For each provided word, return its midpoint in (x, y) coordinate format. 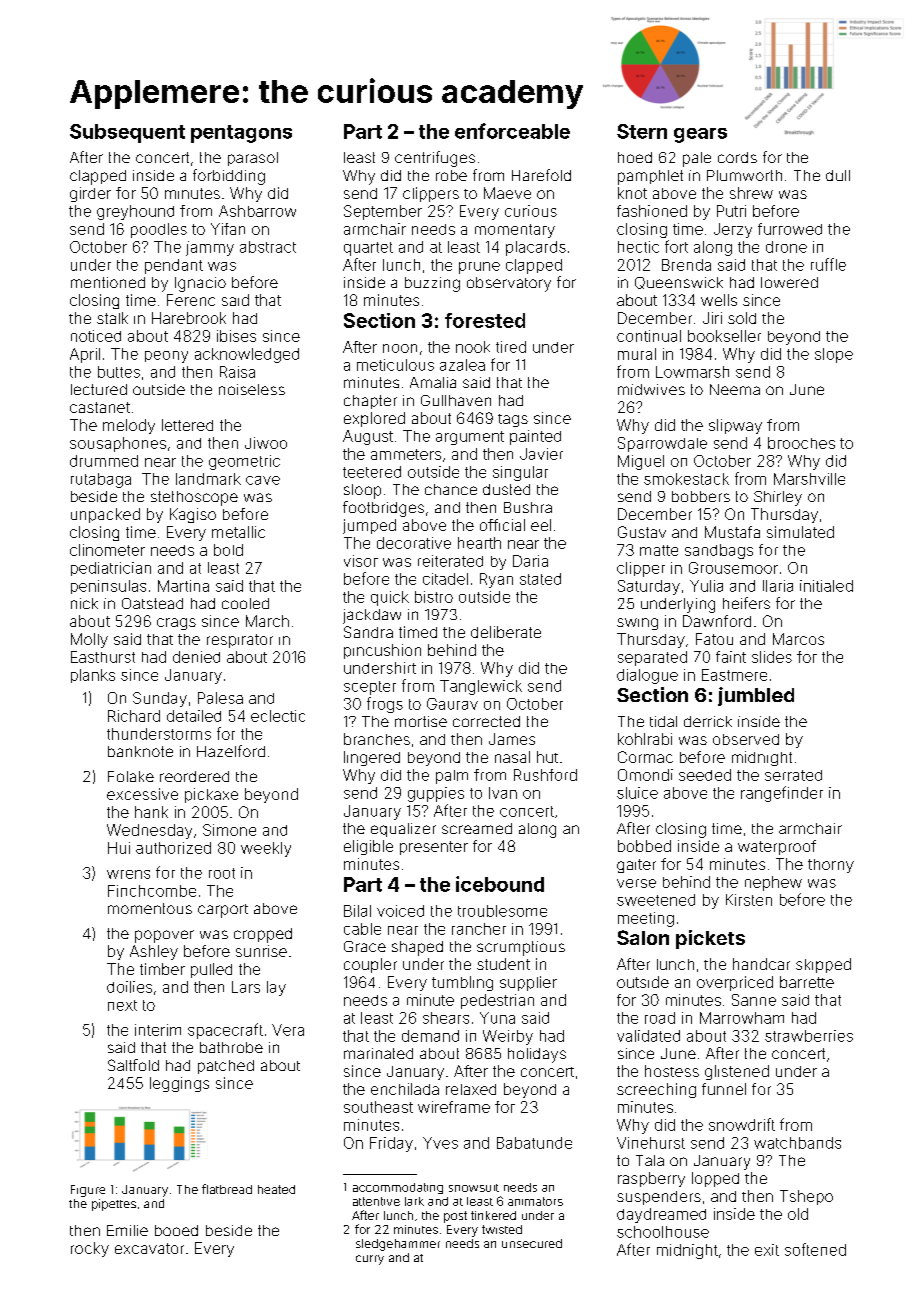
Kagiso (193, 515)
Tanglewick (481, 687)
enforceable (512, 131)
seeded (705, 775)
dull (838, 175)
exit (767, 1250)
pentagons (241, 134)
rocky (90, 1249)
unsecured (532, 1243)
